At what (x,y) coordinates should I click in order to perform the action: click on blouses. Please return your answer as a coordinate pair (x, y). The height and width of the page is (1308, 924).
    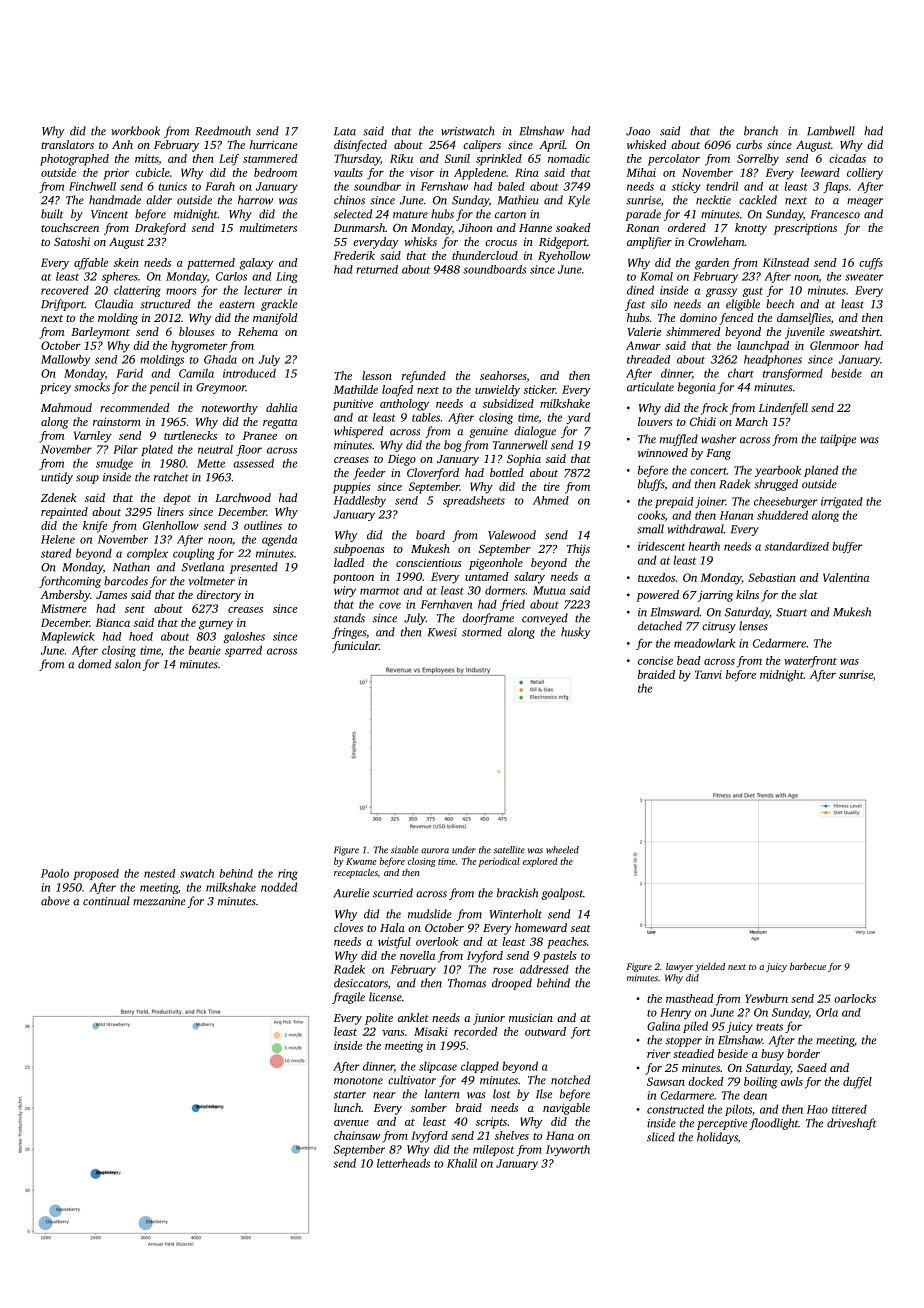
    Looking at the image, I should click on (196, 331).
